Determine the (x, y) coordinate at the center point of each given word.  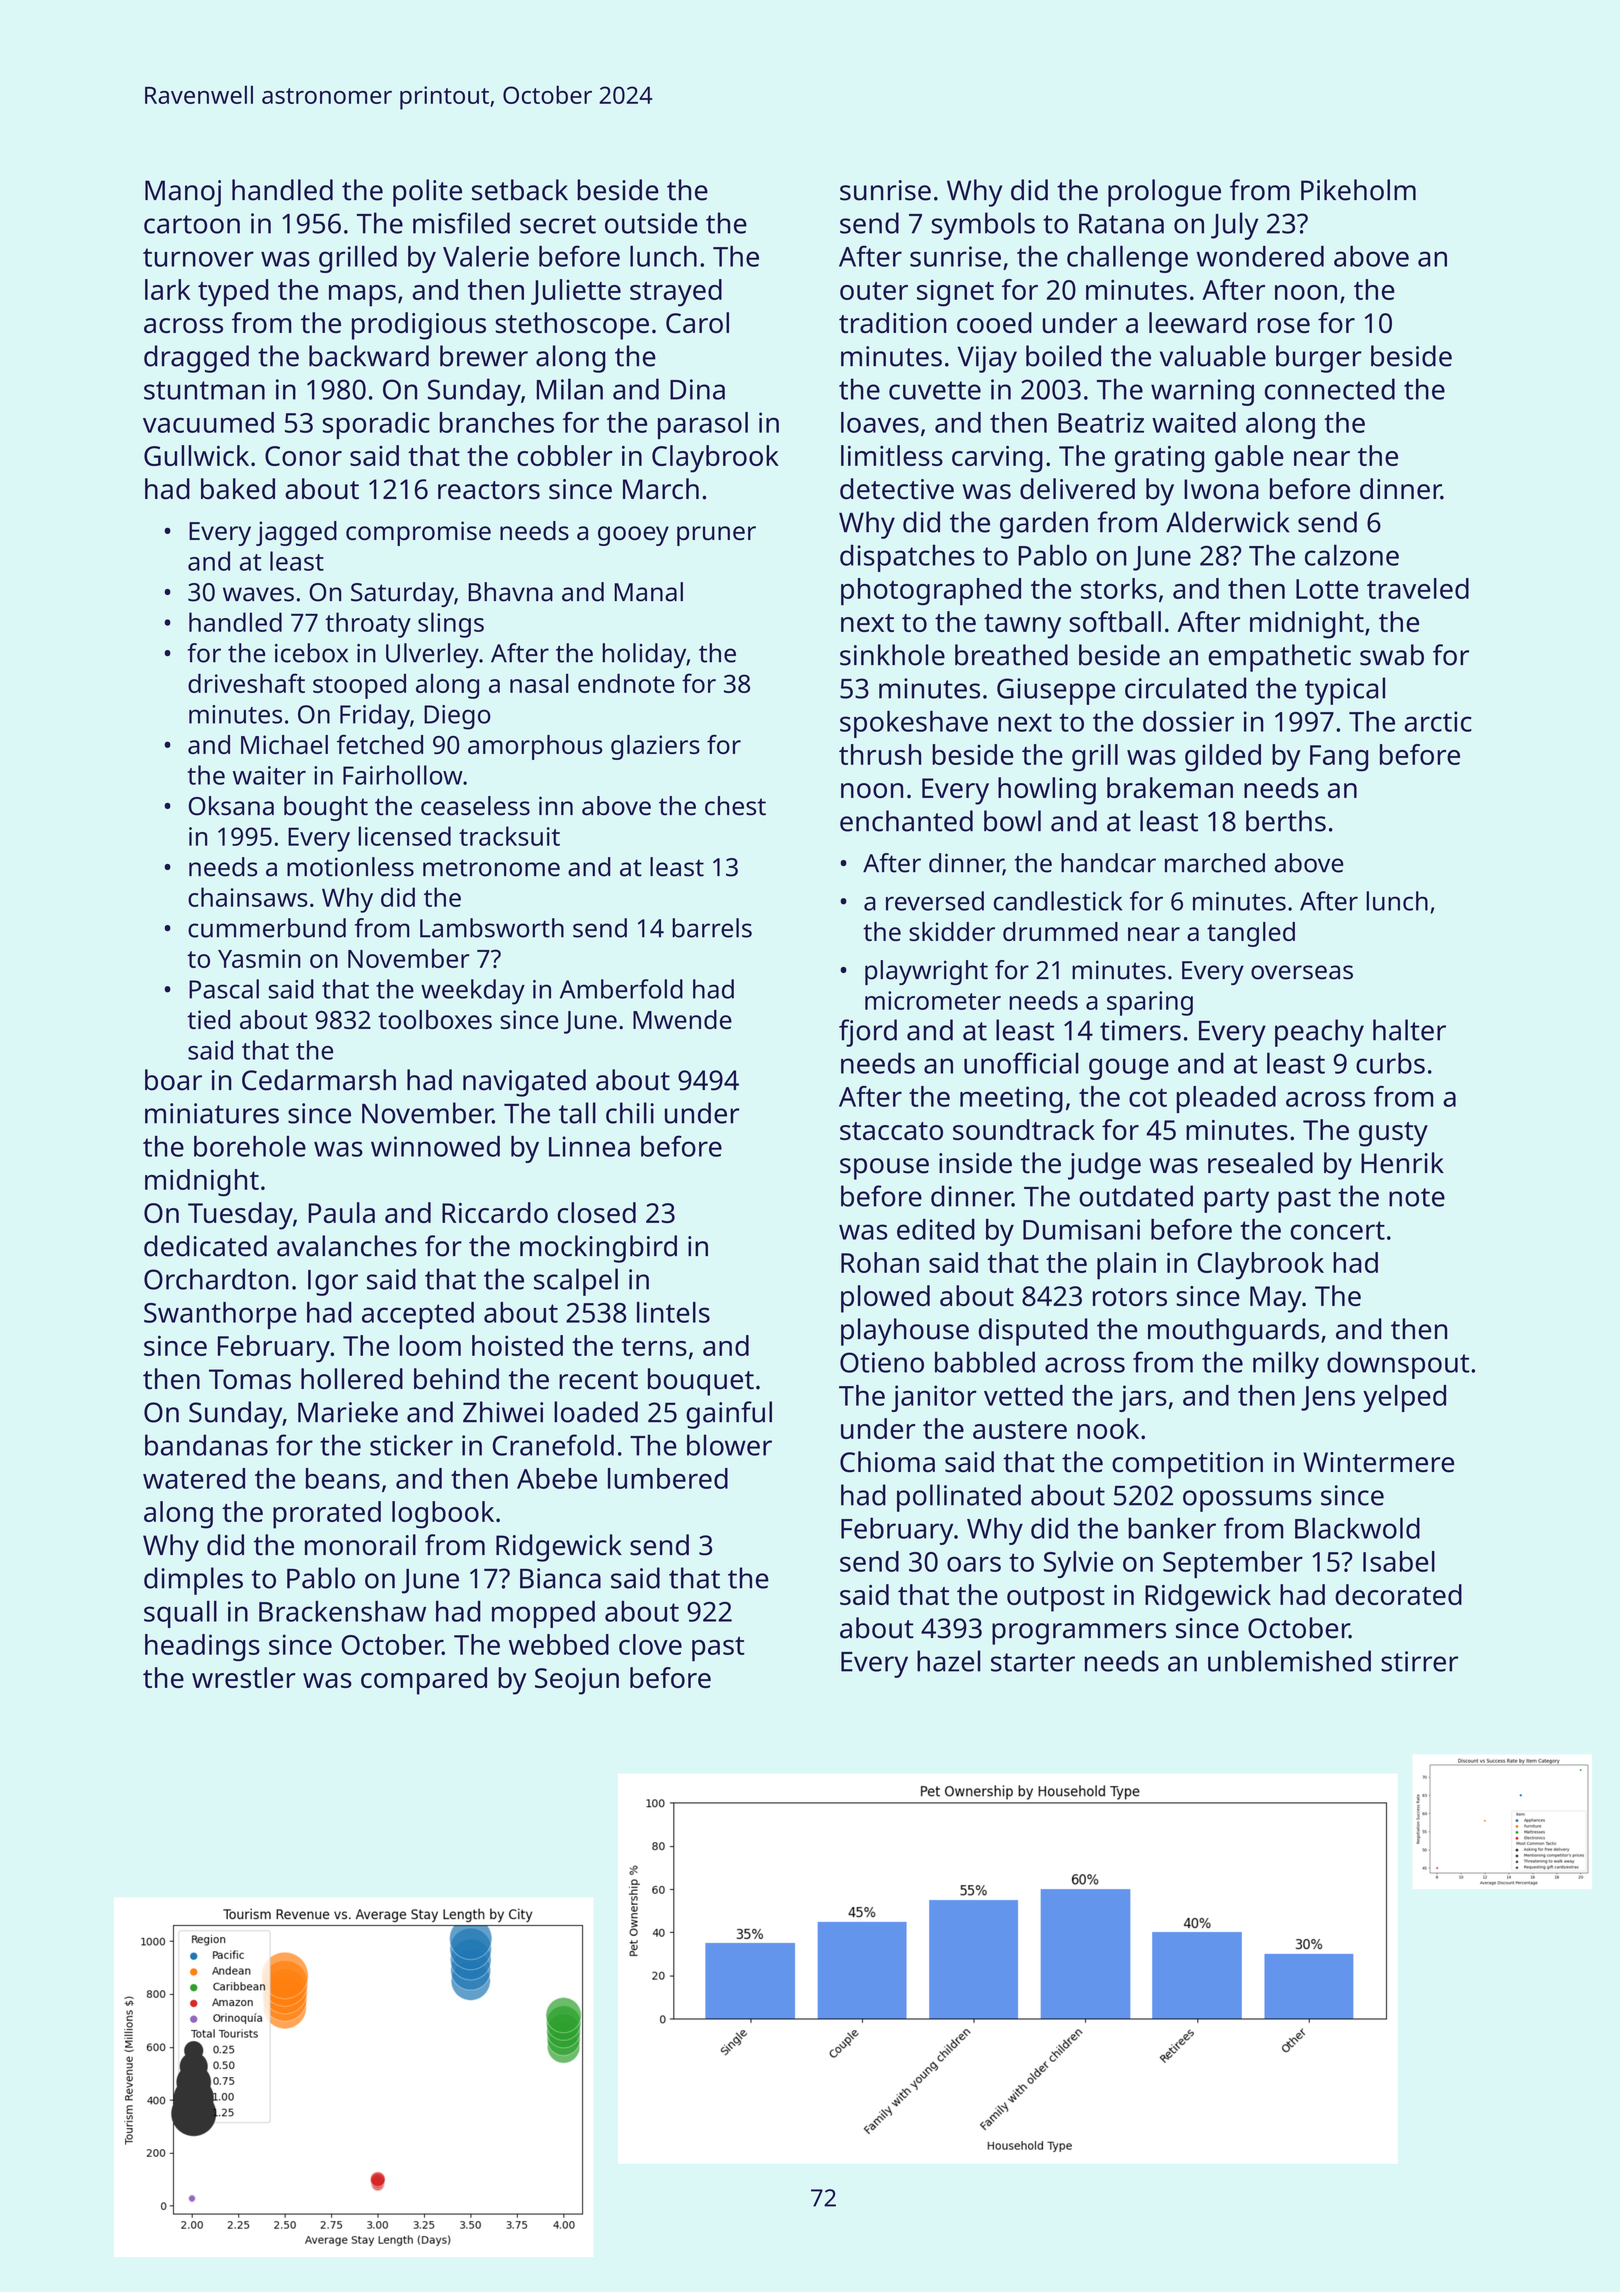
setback (520, 190)
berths (1286, 821)
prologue (1164, 193)
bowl (1012, 821)
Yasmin (259, 958)
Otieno (882, 1362)
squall (180, 1614)
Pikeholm (1358, 190)
